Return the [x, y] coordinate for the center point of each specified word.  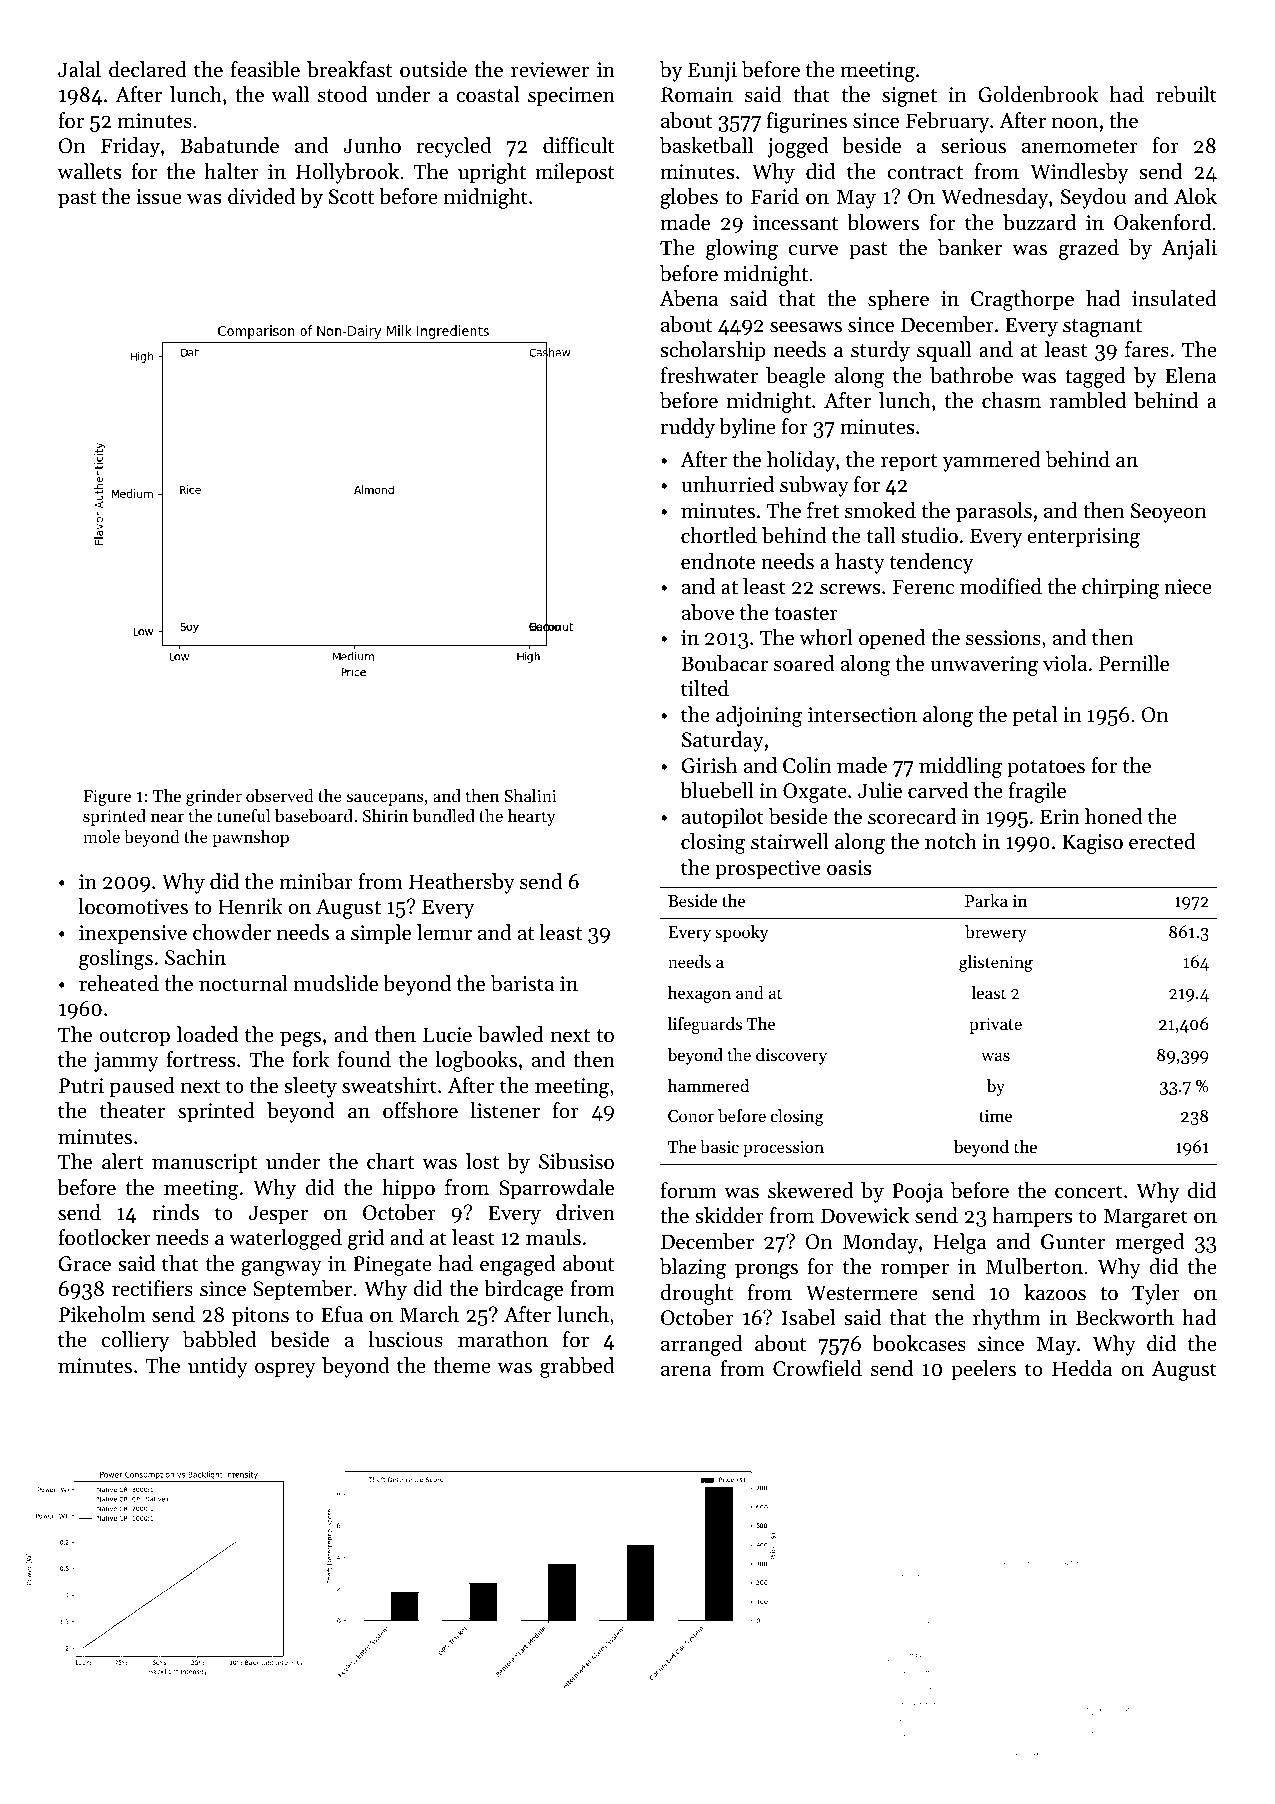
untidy [218, 1367]
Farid [775, 196]
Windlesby [1079, 173]
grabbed [577, 1367]
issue [159, 197]
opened [892, 639]
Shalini [530, 795]
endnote [718, 561]
